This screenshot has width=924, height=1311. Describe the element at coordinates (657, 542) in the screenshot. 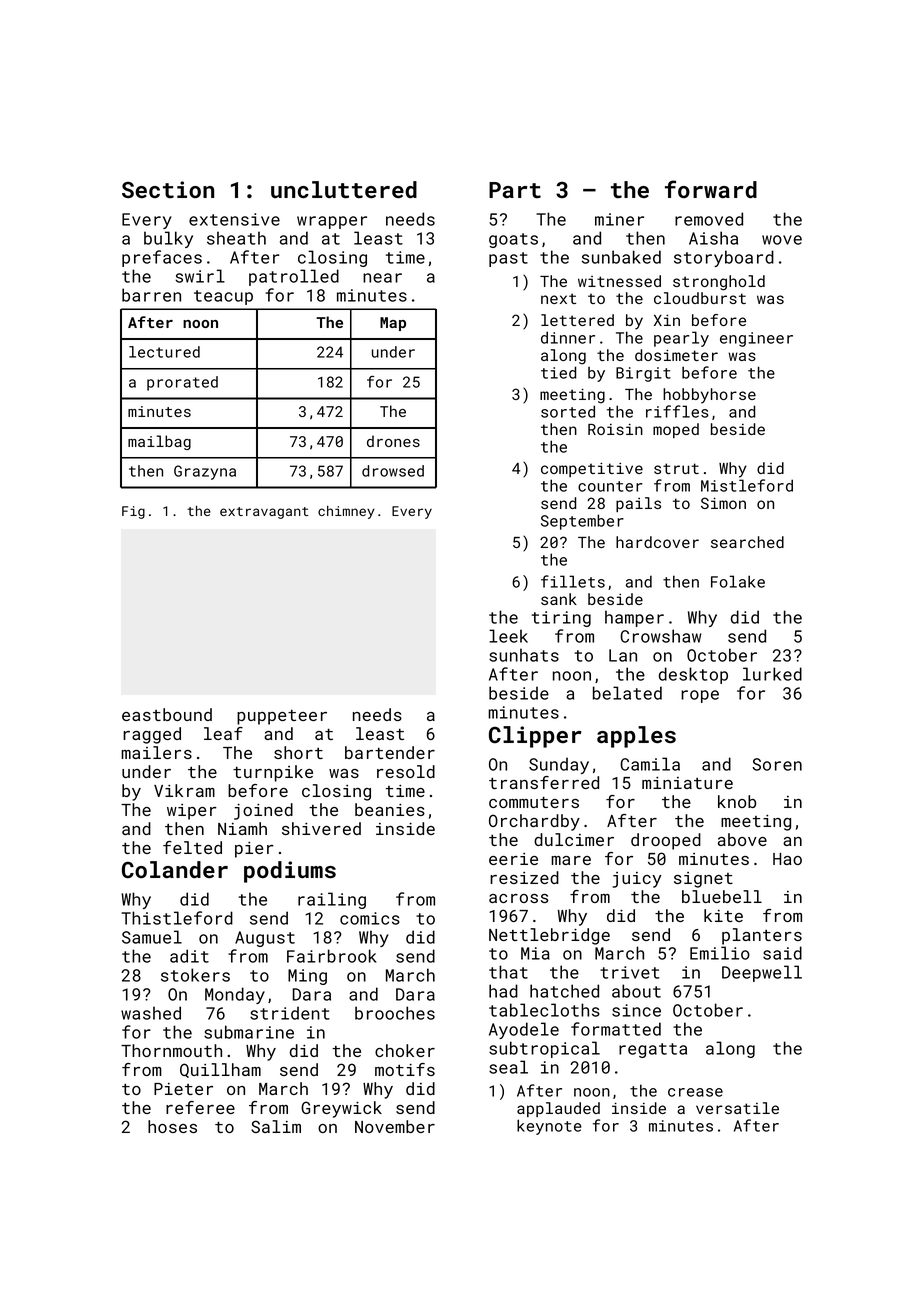

I see `hardcover` at that location.
